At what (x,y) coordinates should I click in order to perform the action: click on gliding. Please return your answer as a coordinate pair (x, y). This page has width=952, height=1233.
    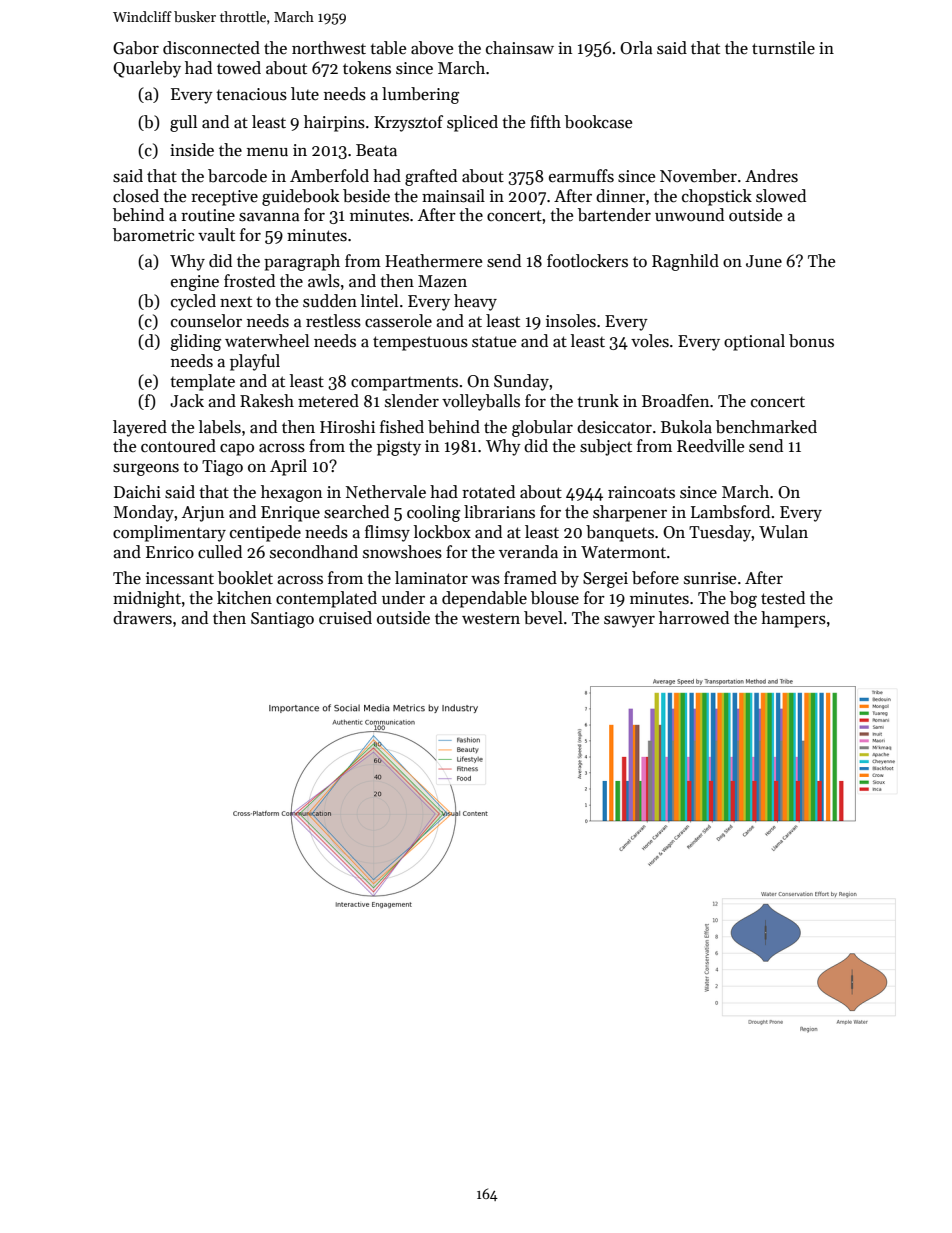
    Looking at the image, I should click on (195, 342).
